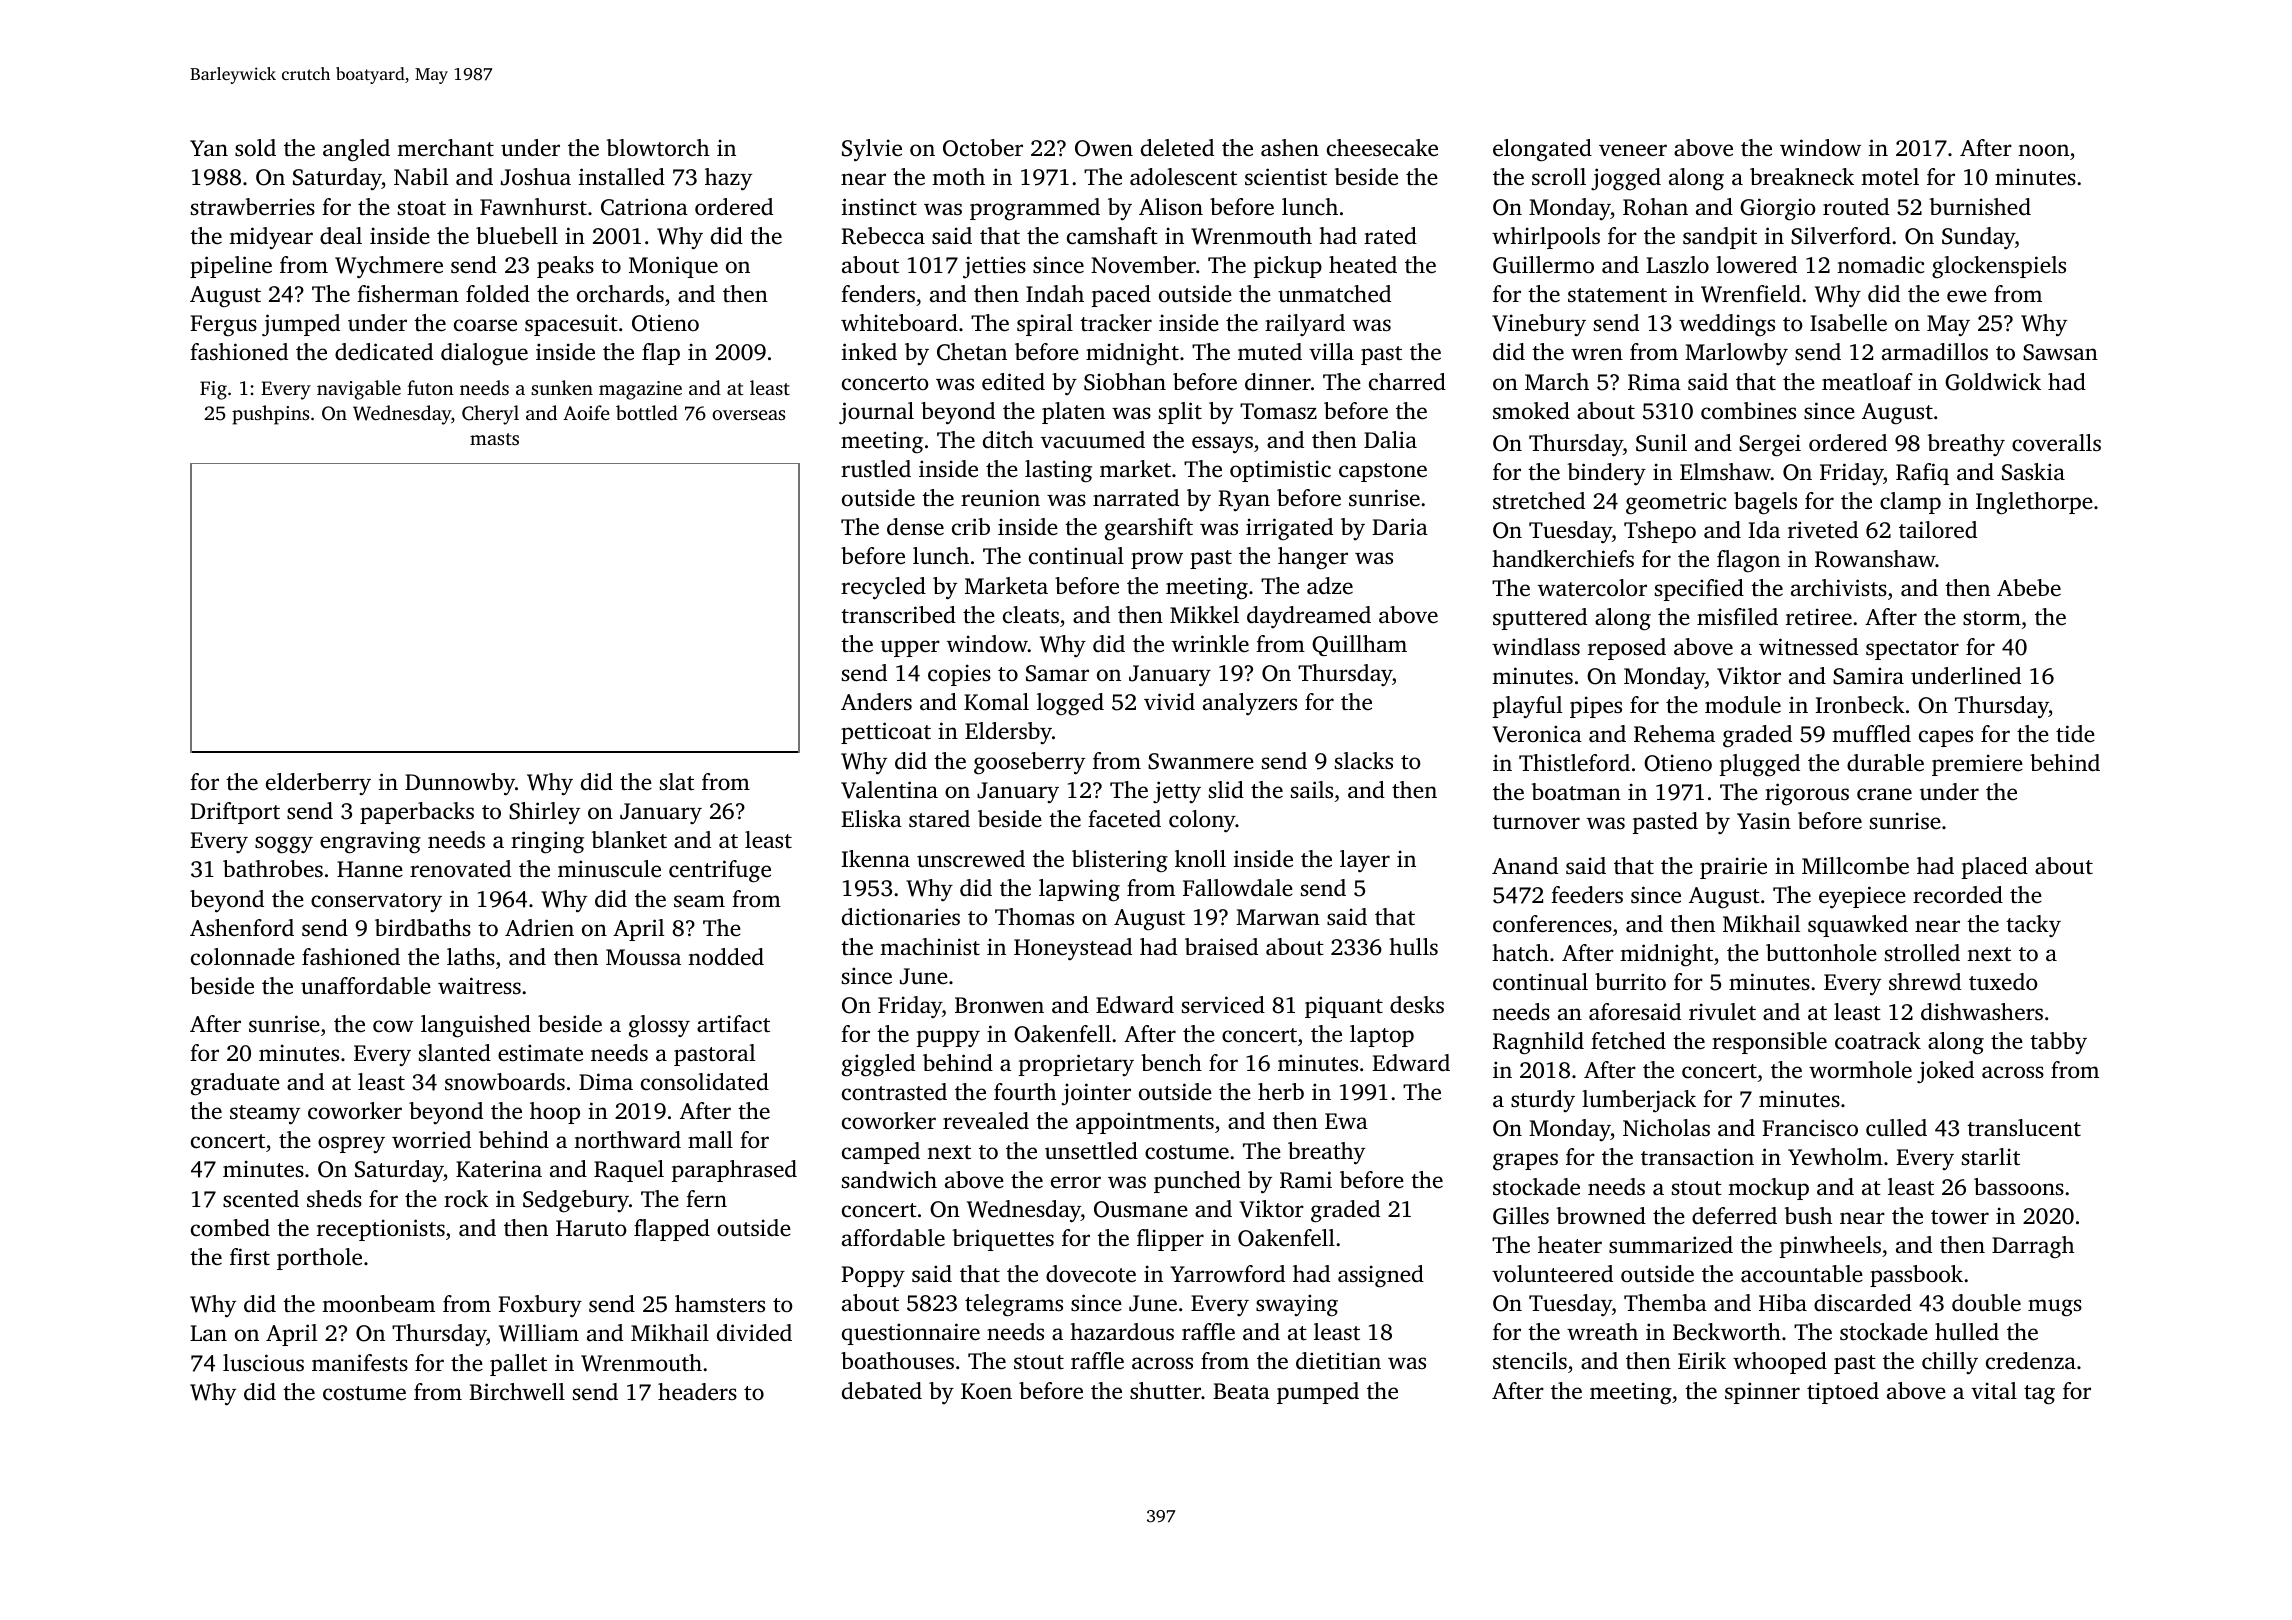 The height and width of the screenshot is (1620, 2292). Describe the element at coordinates (2043, 150) in the screenshot. I see `noon` at that location.
